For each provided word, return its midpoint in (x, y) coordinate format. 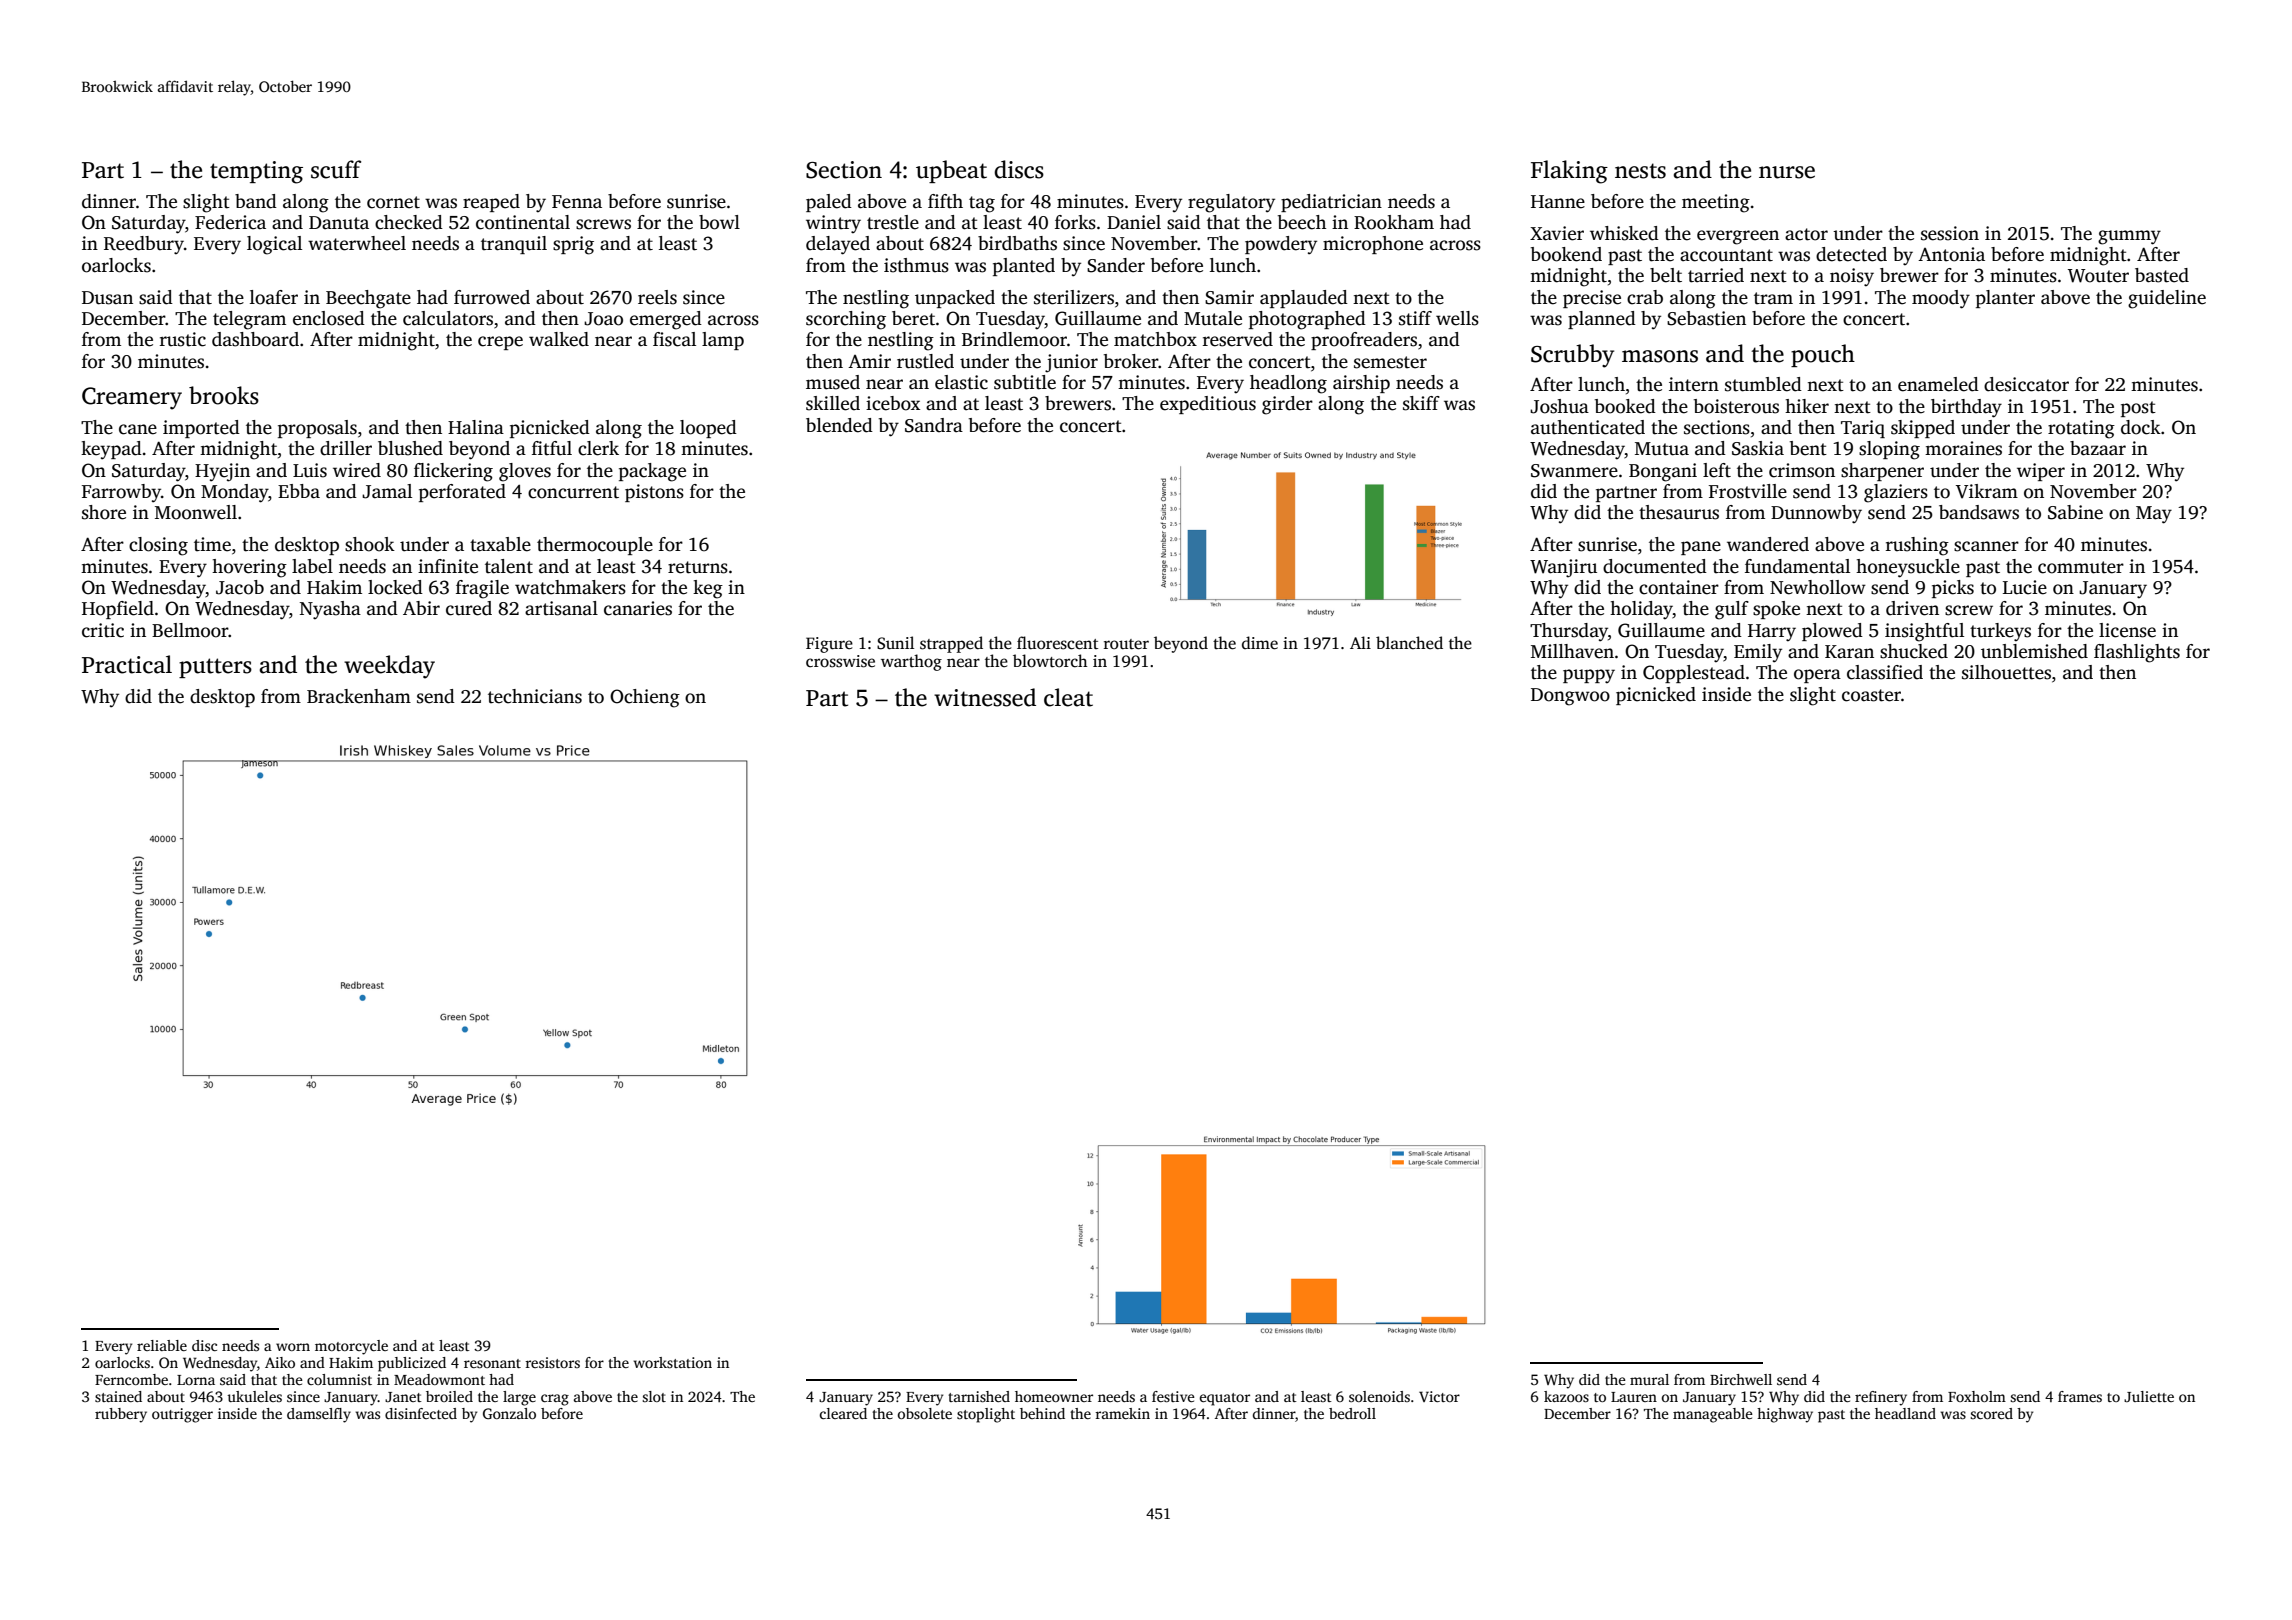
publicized (412, 1364)
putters (215, 668)
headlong (1288, 384)
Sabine (2075, 512)
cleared (843, 1413)
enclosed (329, 318)
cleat (1068, 697)
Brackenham (359, 696)
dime (1260, 643)
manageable (1713, 1415)
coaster (1871, 695)
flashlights (2137, 653)
